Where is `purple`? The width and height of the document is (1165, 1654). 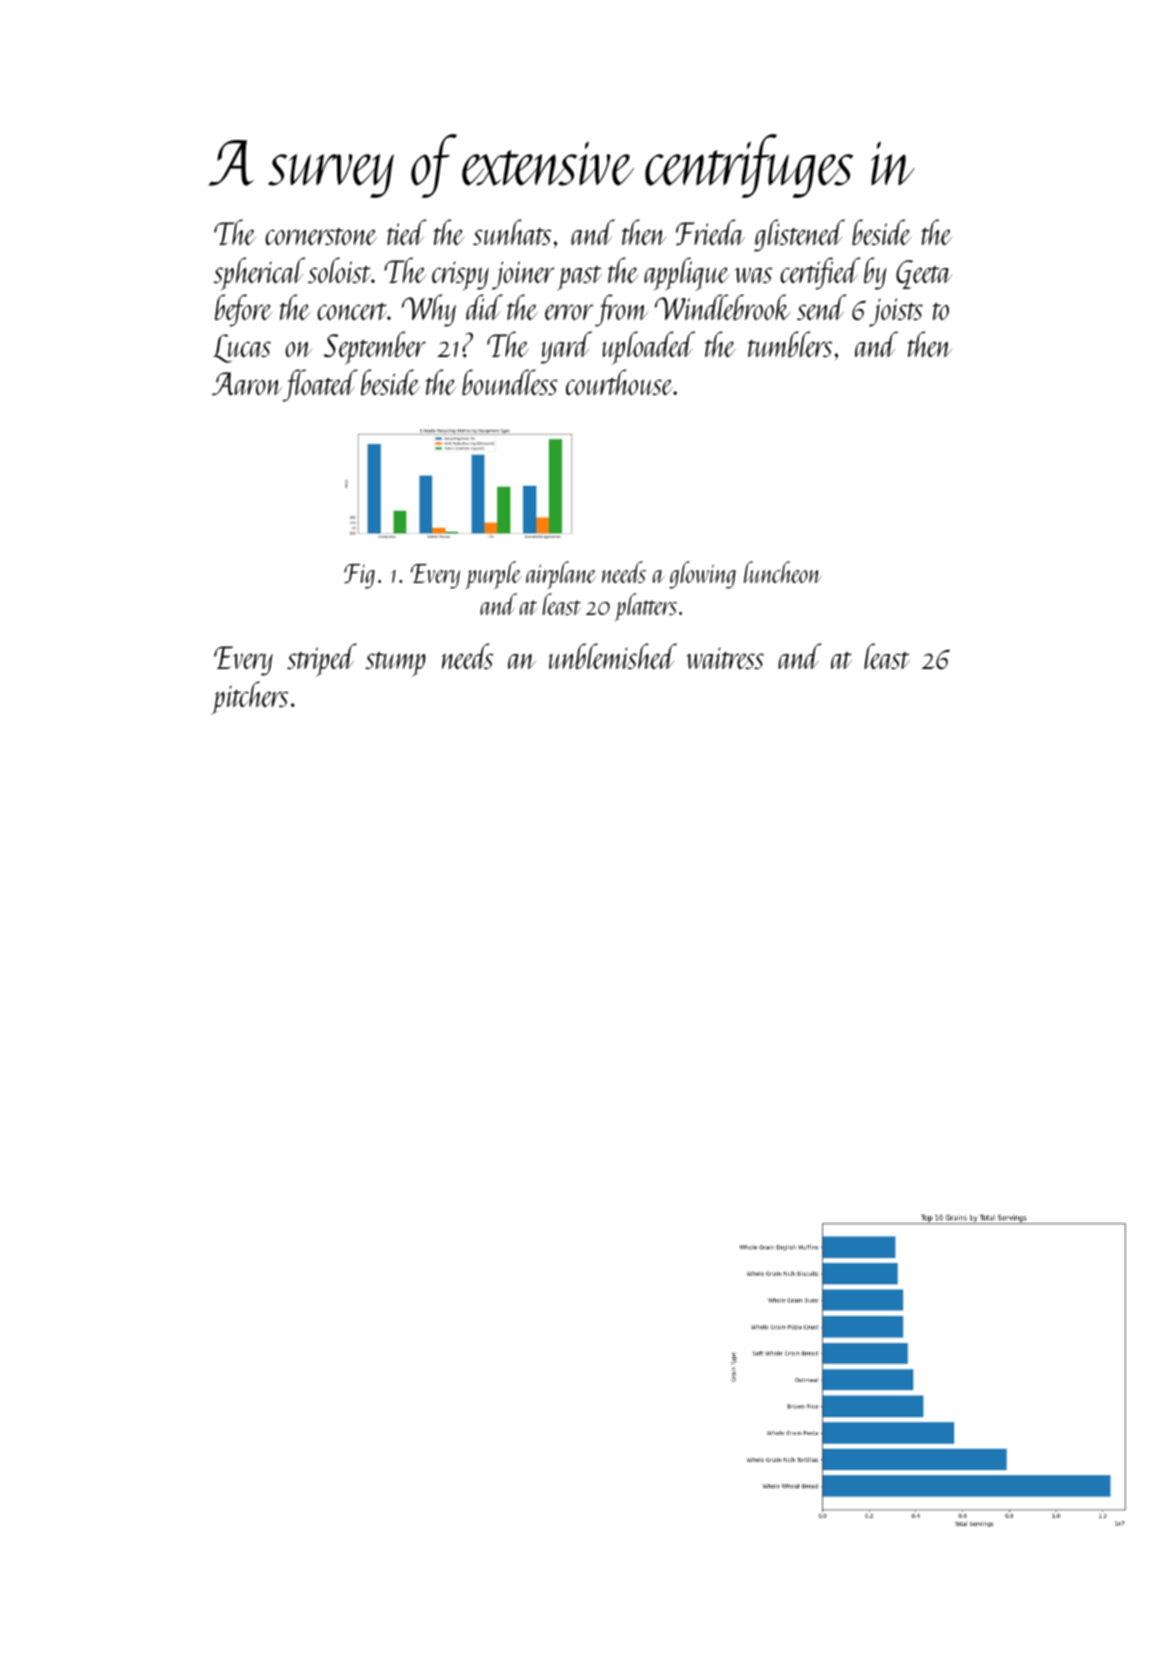 purple is located at coordinates (493, 575).
